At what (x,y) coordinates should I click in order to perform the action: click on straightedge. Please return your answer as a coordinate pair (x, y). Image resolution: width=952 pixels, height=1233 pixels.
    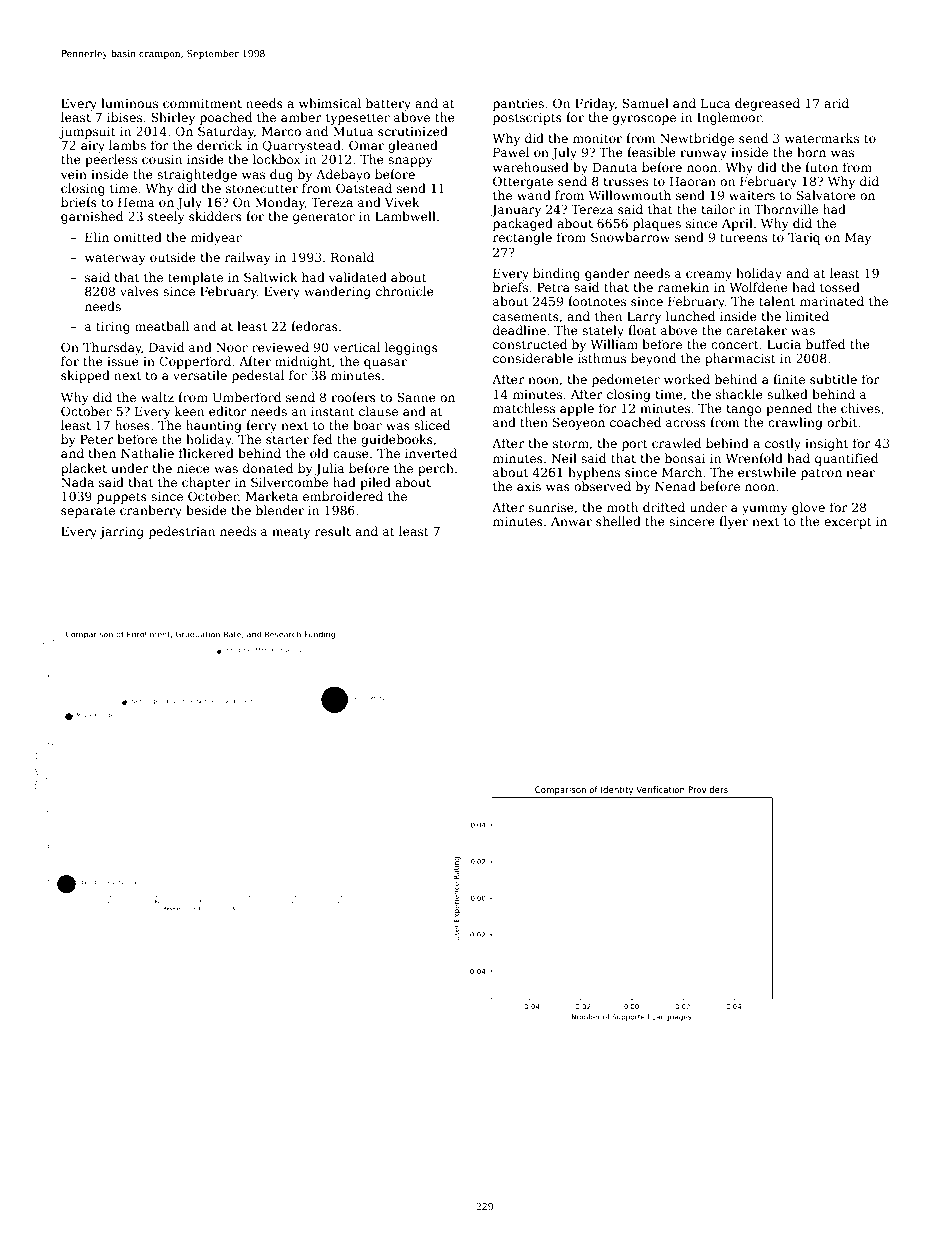
    Looking at the image, I should click on (197, 175).
